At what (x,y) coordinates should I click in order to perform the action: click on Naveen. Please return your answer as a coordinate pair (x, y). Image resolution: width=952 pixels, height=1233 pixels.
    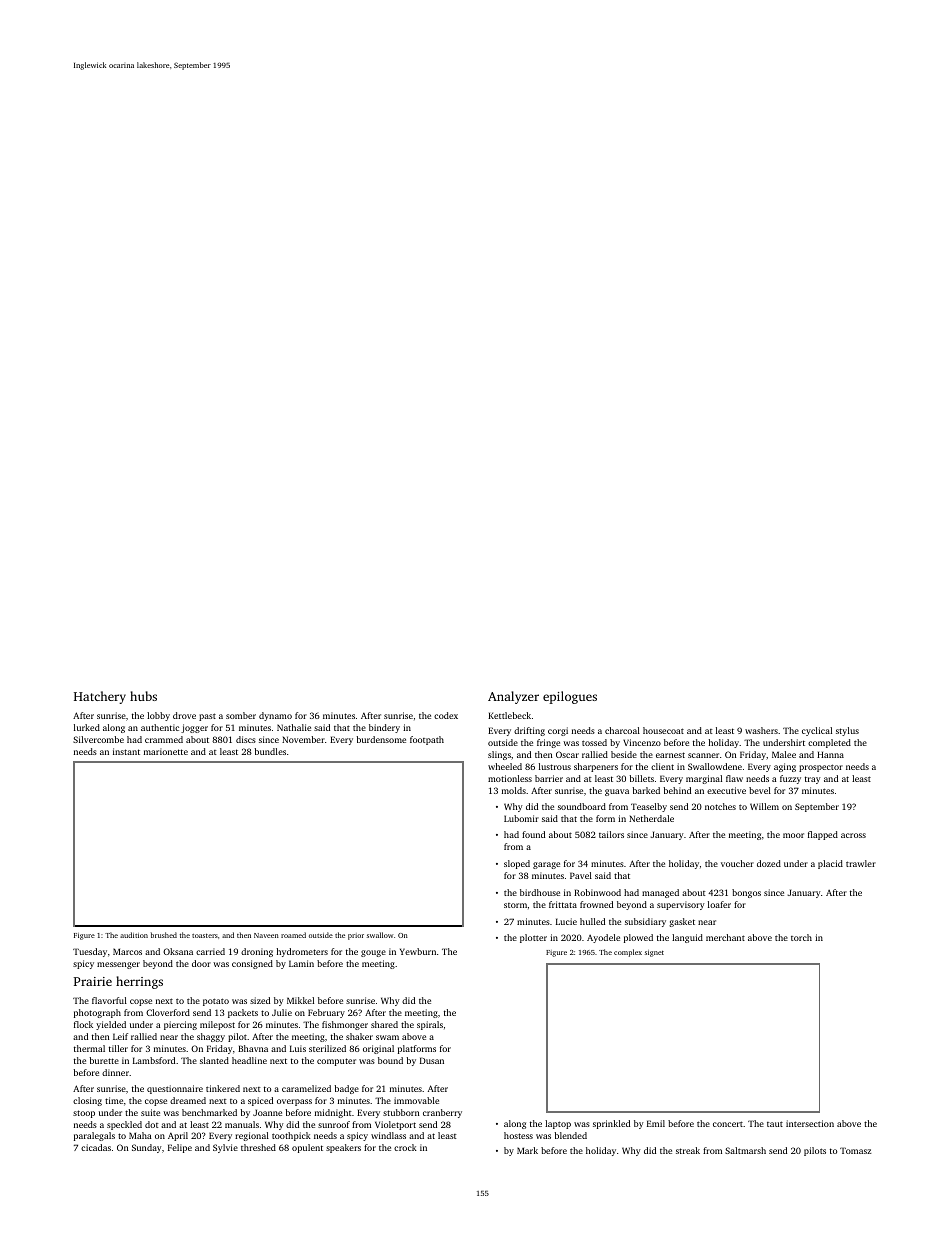
    Looking at the image, I should click on (266, 935).
